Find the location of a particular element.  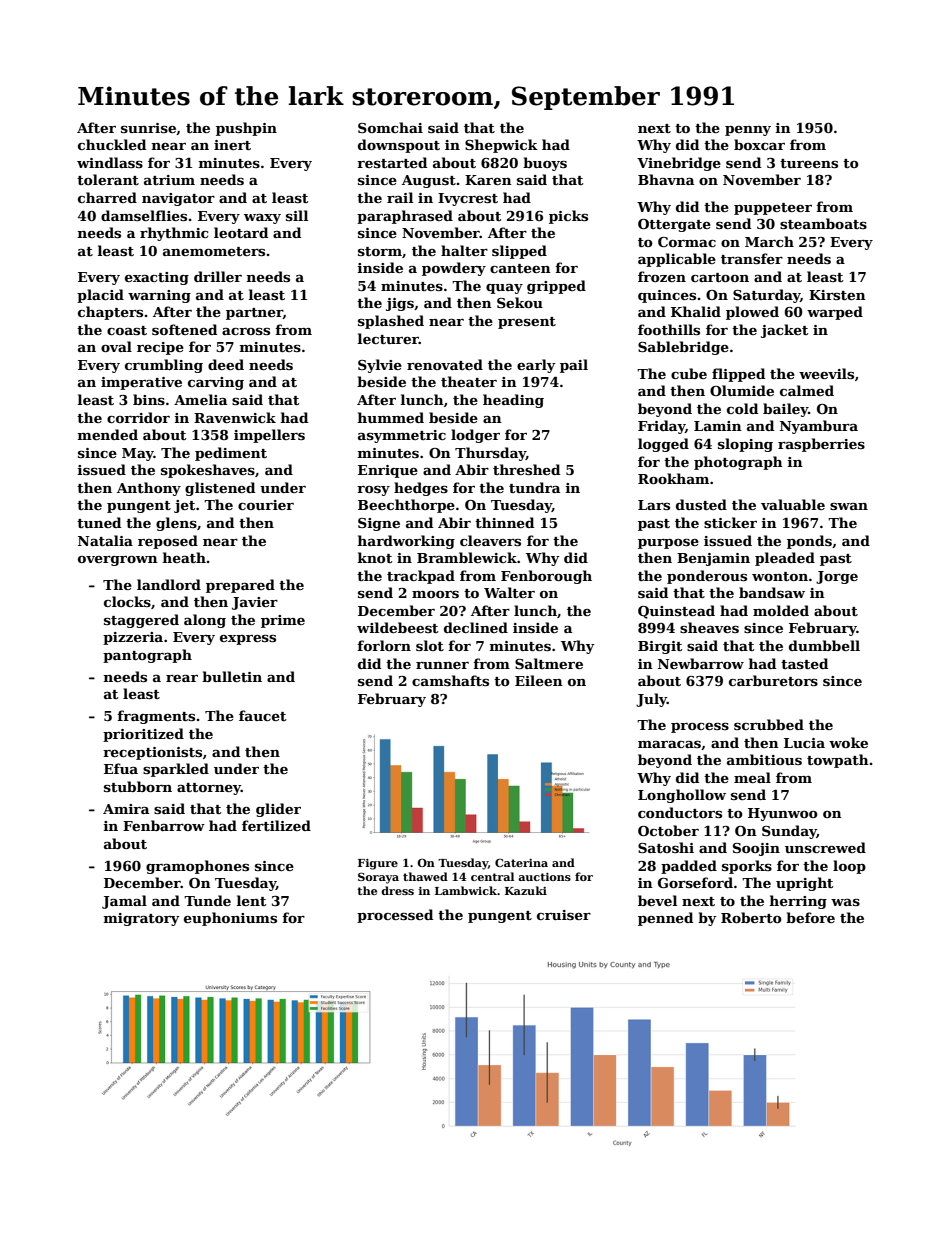

Rookham is located at coordinates (673, 478).
